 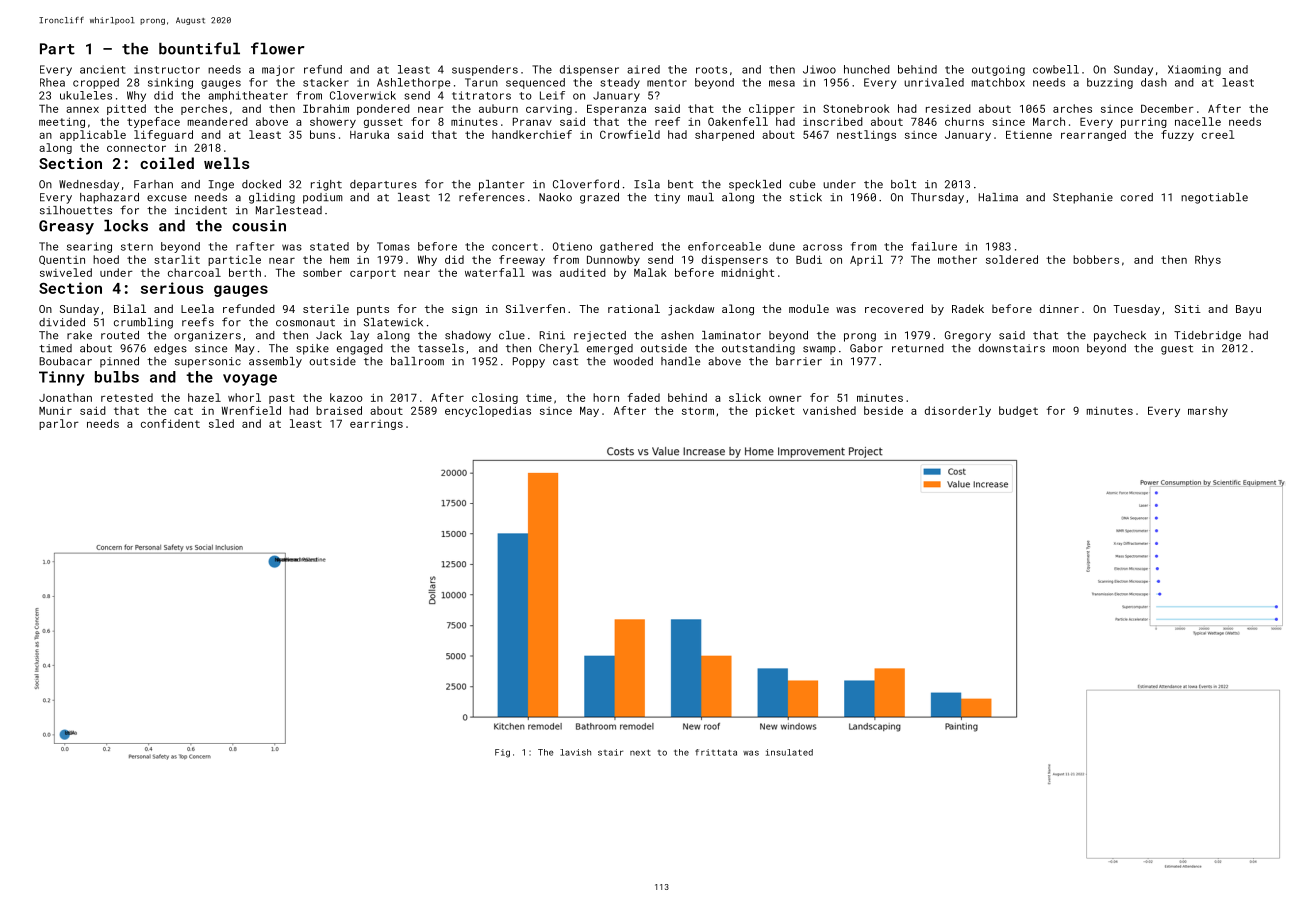 I want to click on Halima, so click(x=998, y=197).
